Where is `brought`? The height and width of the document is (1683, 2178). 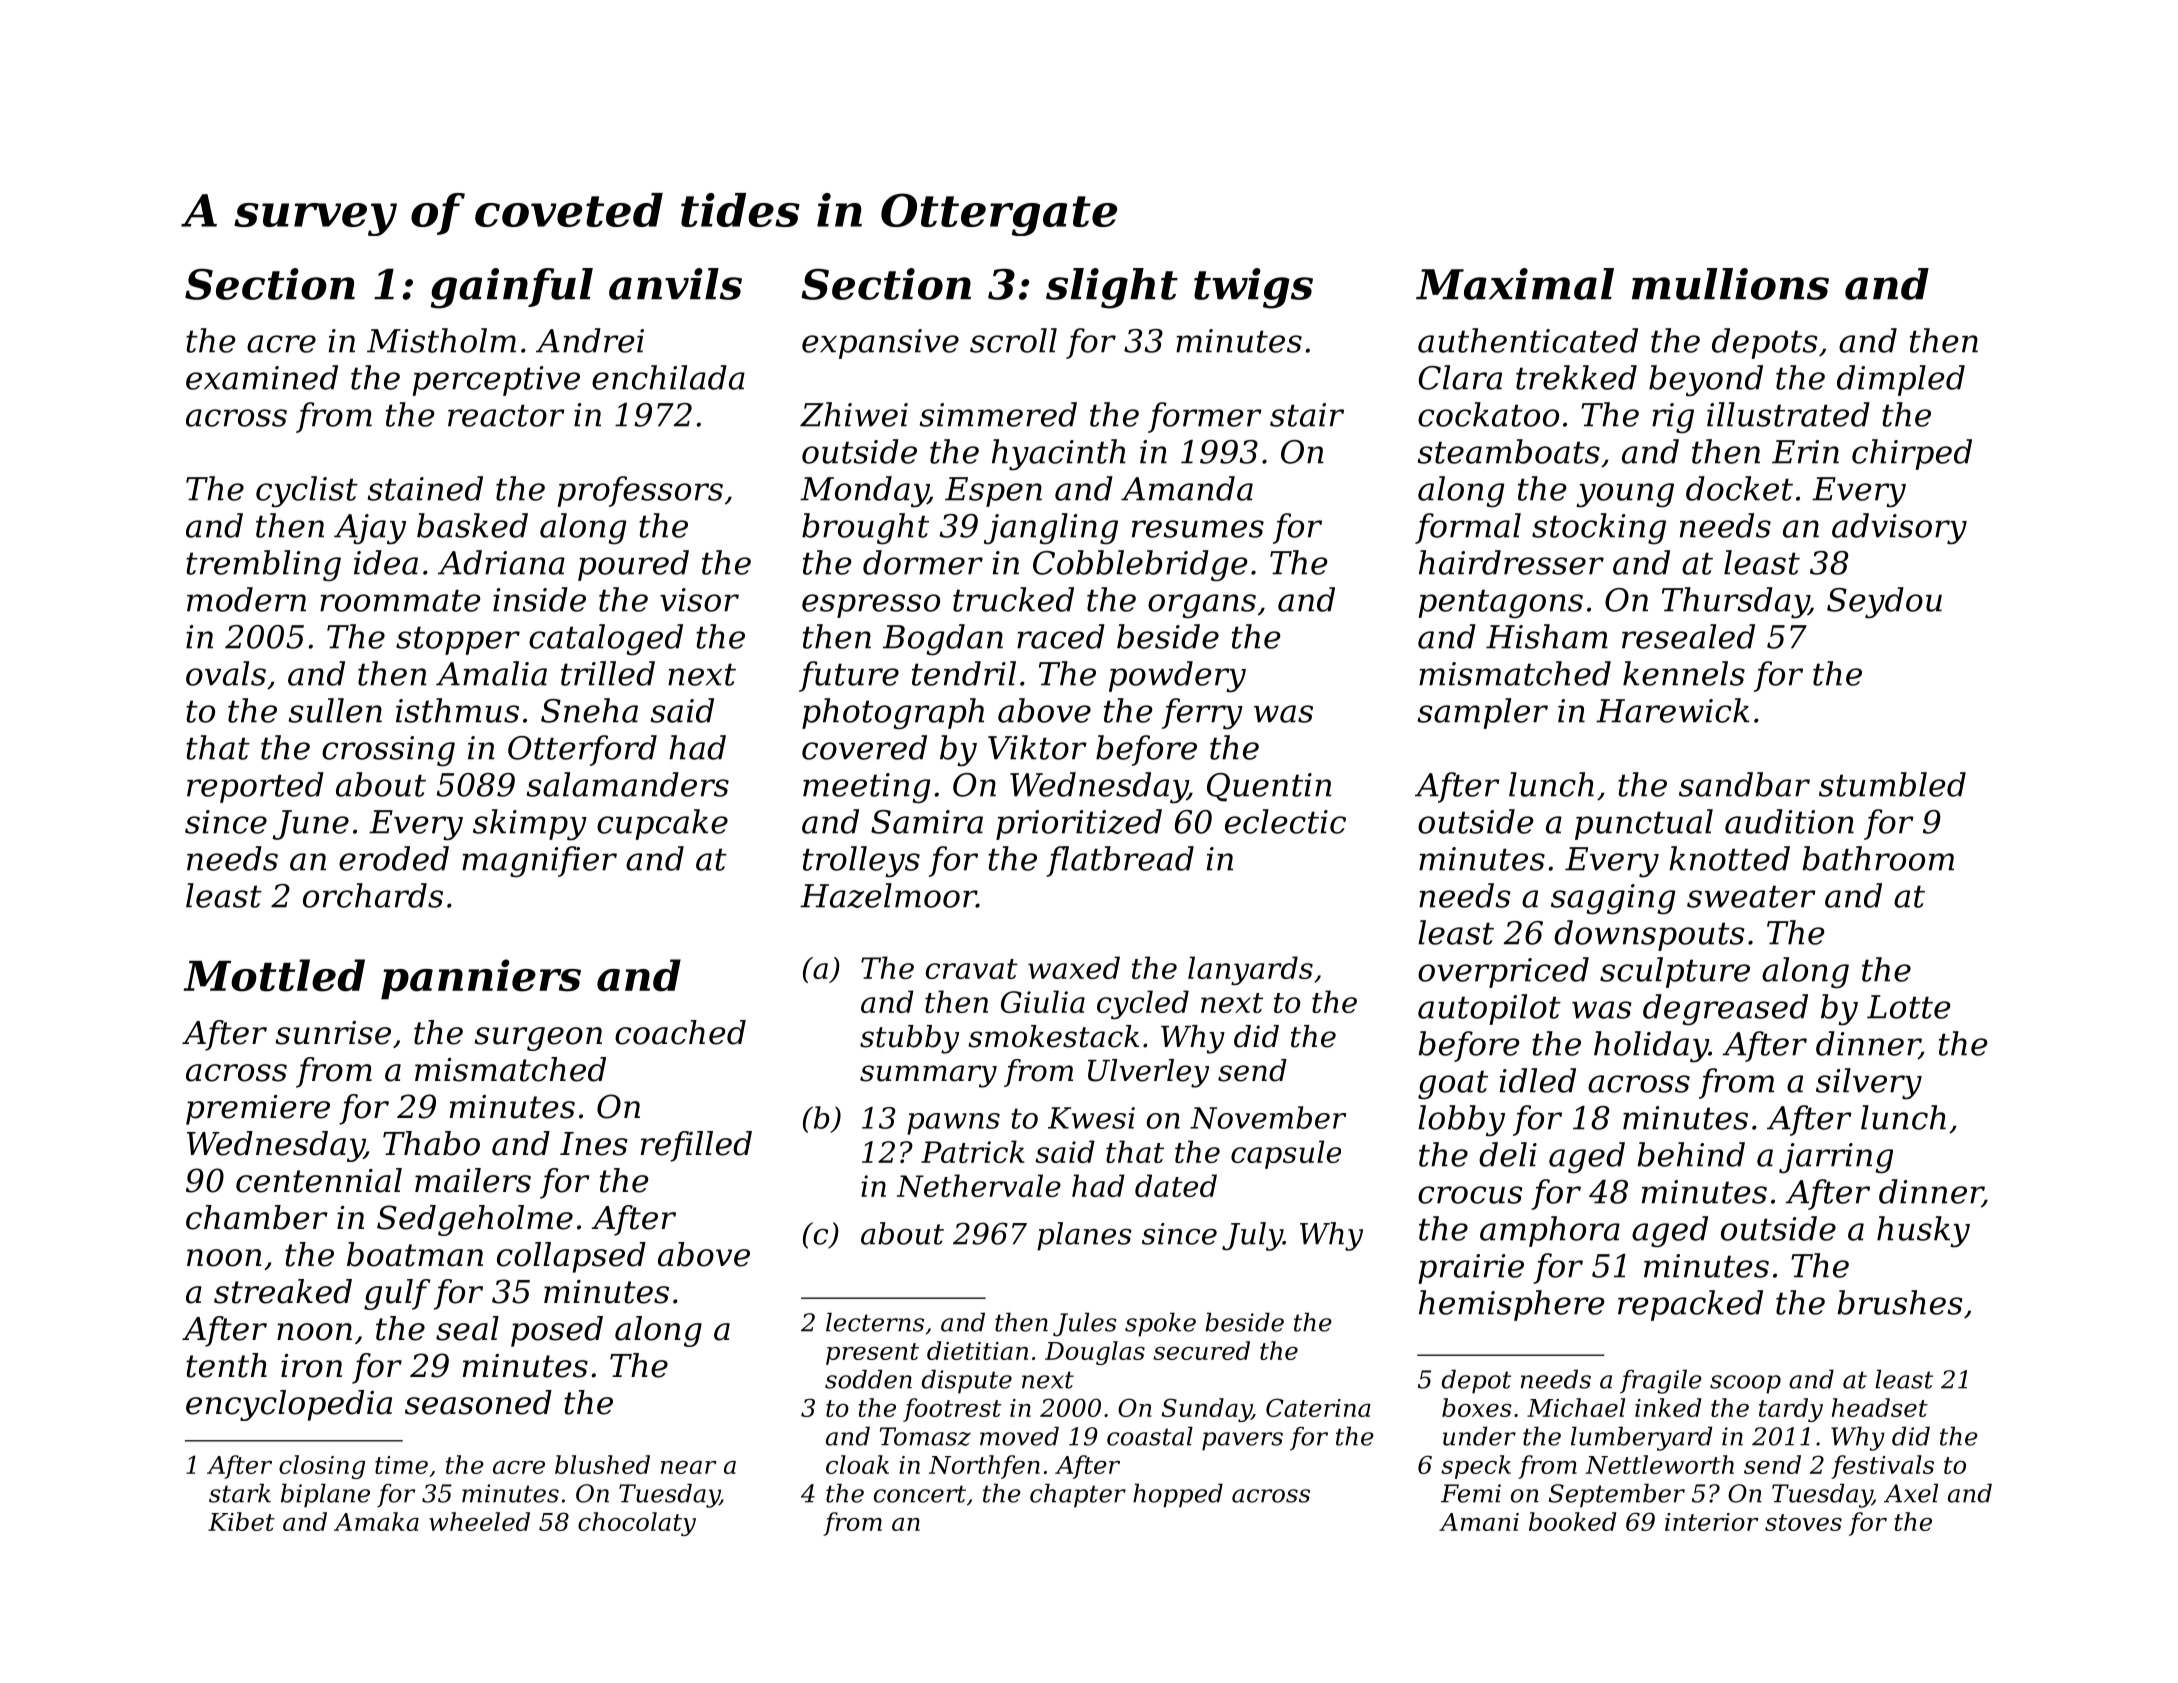 brought is located at coordinates (865, 529).
